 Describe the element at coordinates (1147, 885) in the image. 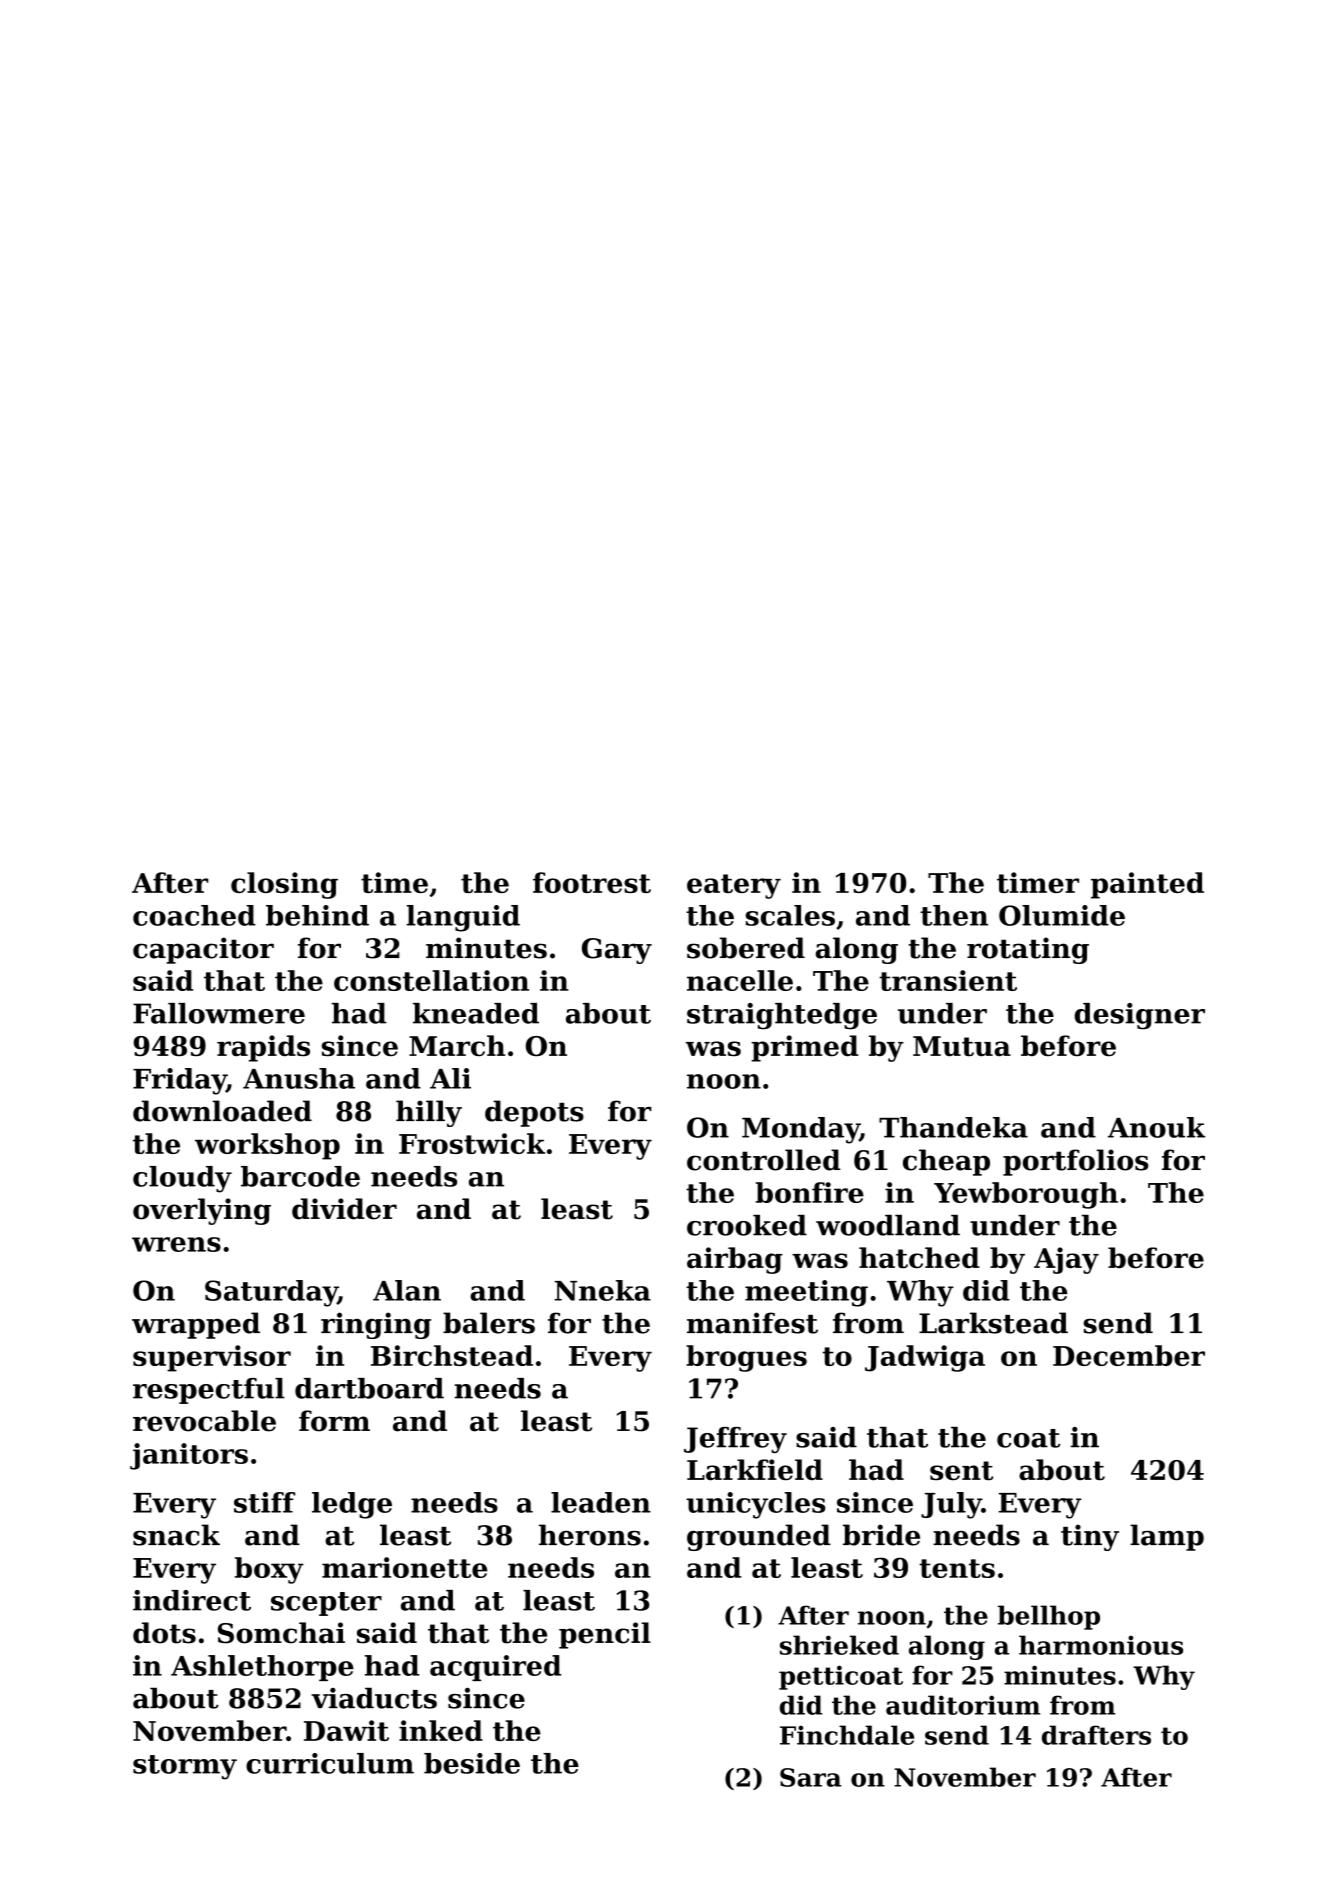

I see `painted` at that location.
